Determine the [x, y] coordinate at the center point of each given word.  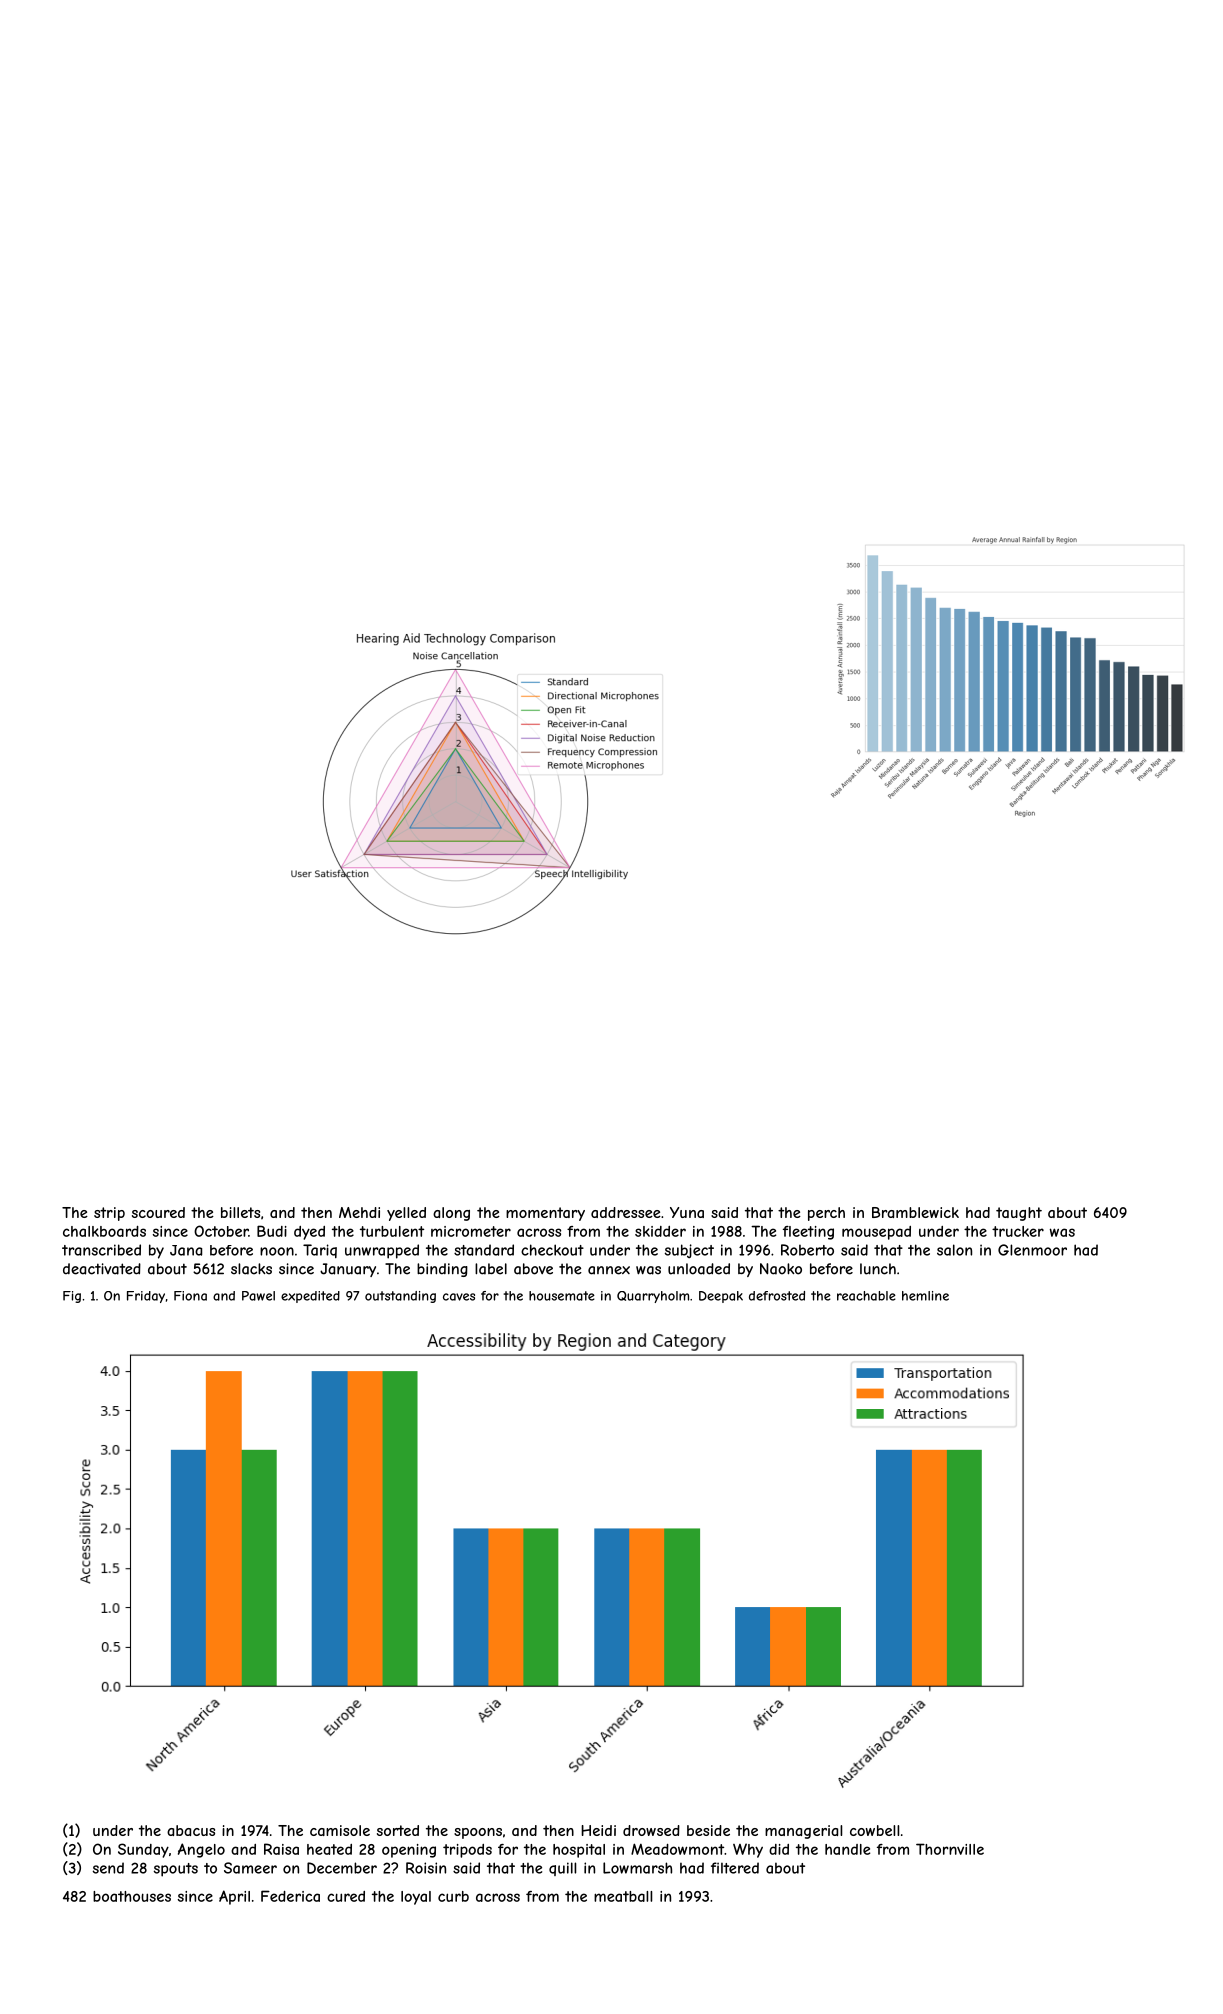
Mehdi [359, 1212]
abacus [191, 1830]
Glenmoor [1032, 1250]
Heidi [598, 1830]
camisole [340, 1830]
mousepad [876, 1233]
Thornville [950, 1849]
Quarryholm [653, 1297]
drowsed [651, 1830]
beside [708, 1830]
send [108, 1868]
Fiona [190, 1296]
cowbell [874, 1830]
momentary [545, 1214]
